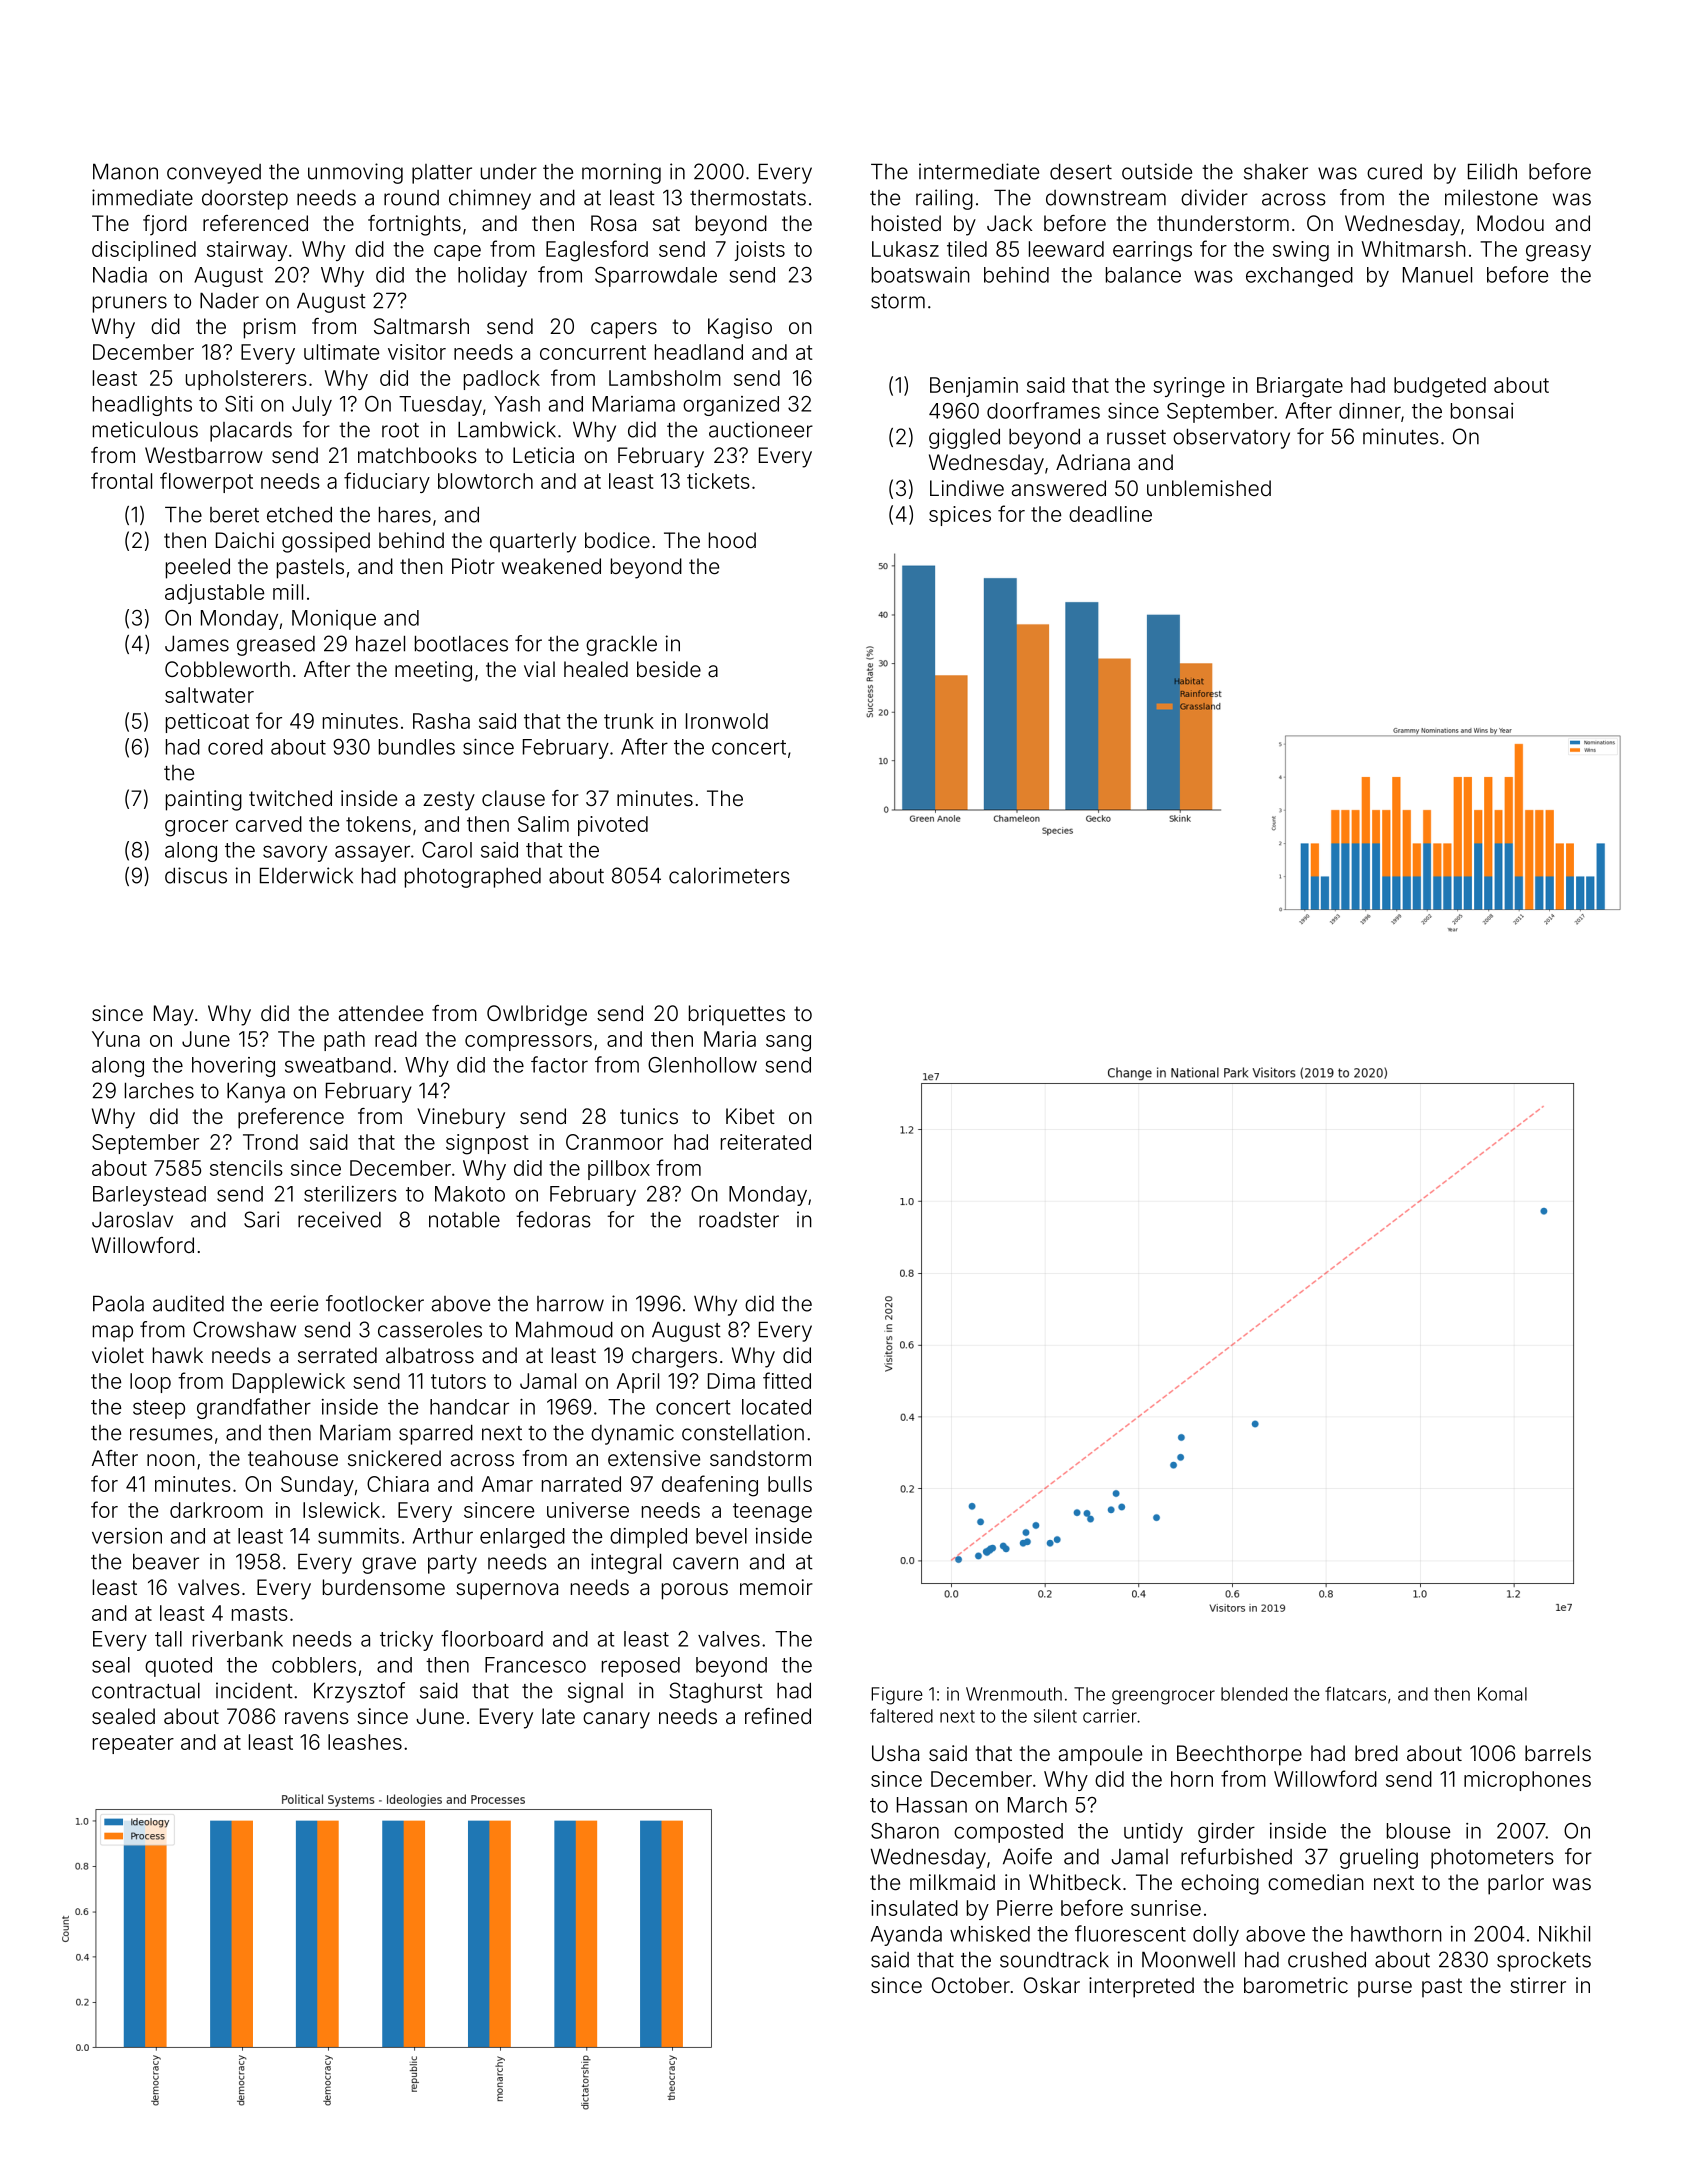  Describe the element at coordinates (729, 875) in the screenshot. I see `calorimeters` at that location.
